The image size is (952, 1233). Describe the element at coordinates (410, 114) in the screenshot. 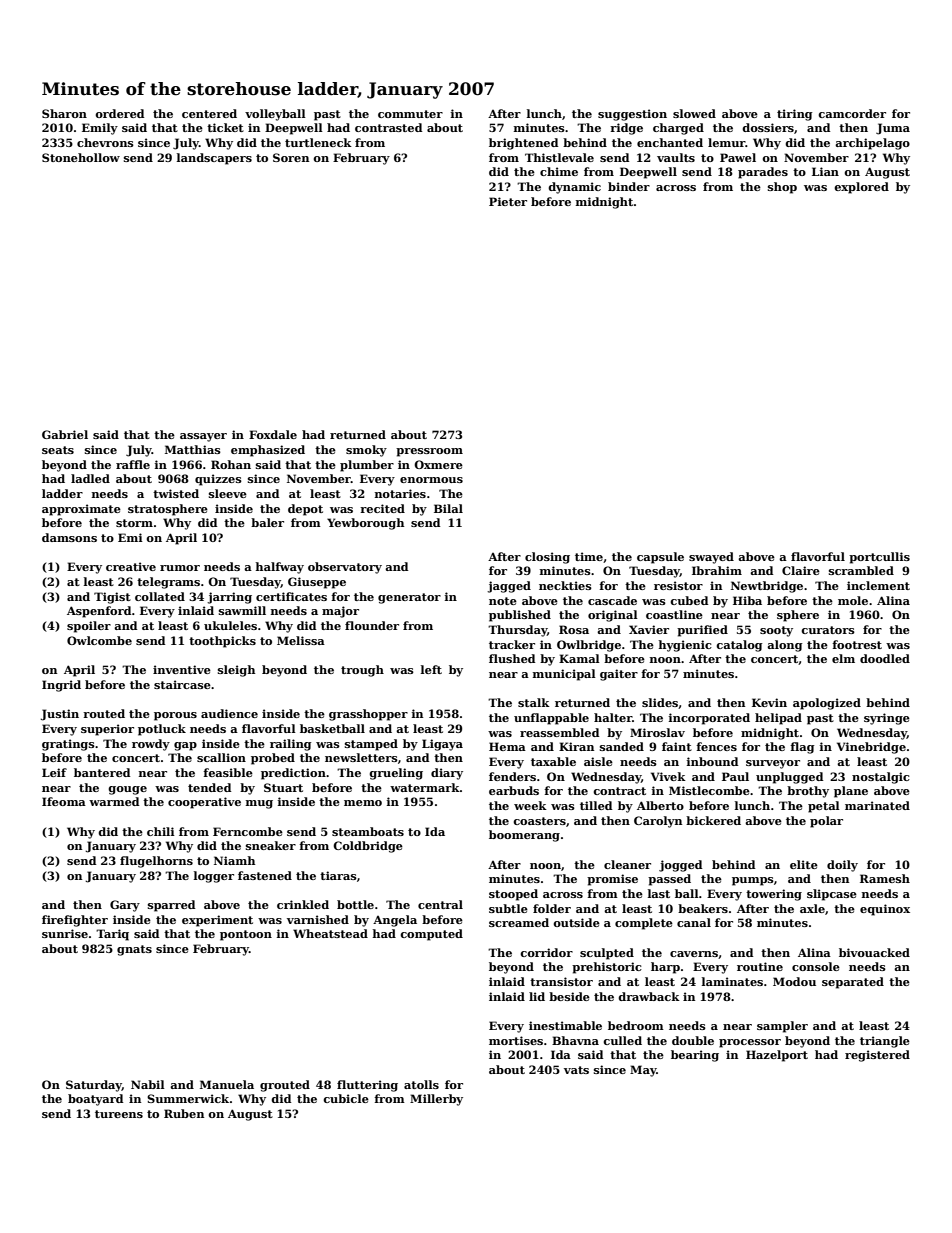

I see `commuter` at that location.
